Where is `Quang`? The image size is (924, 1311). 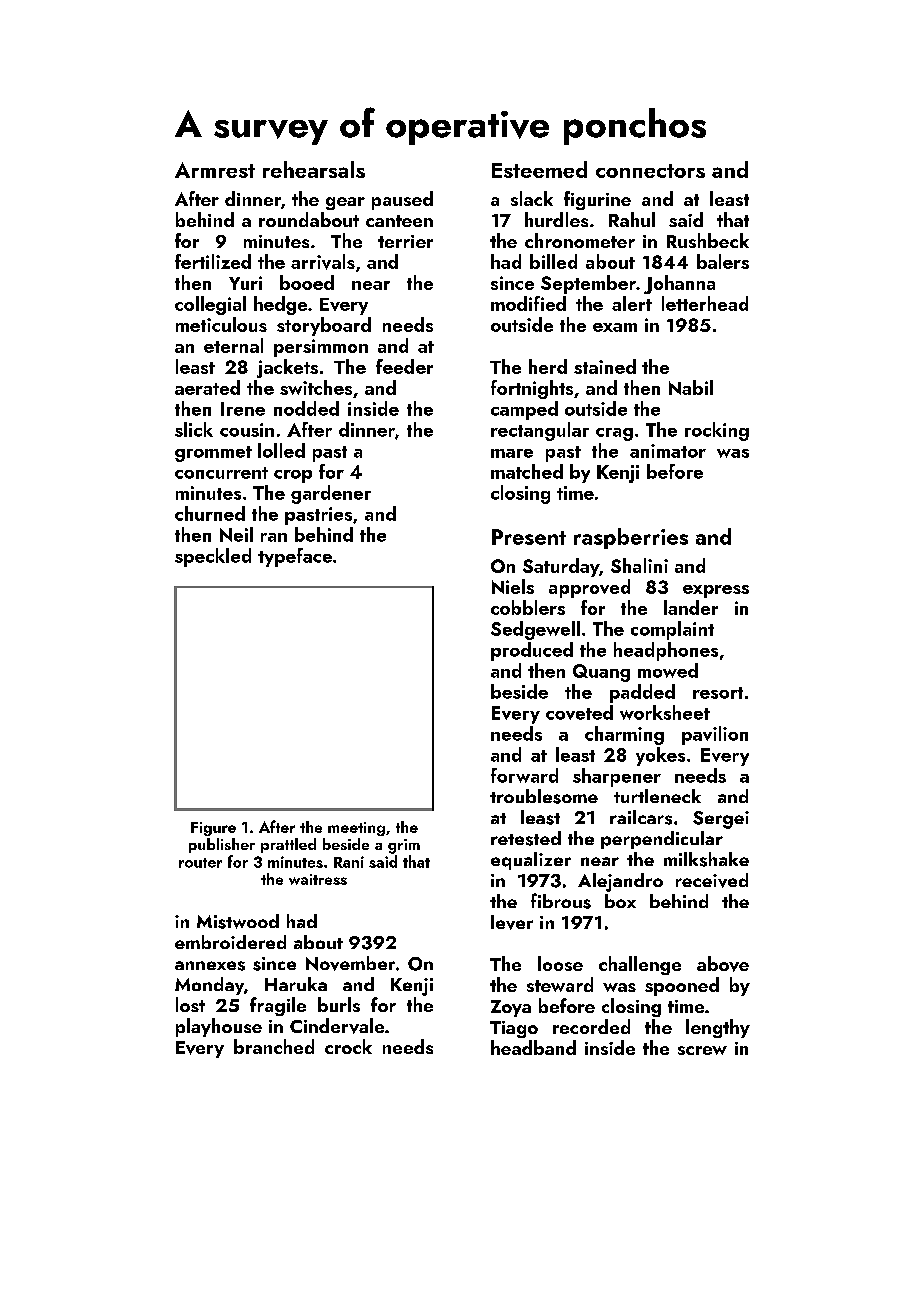 Quang is located at coordinates (601, 673).
